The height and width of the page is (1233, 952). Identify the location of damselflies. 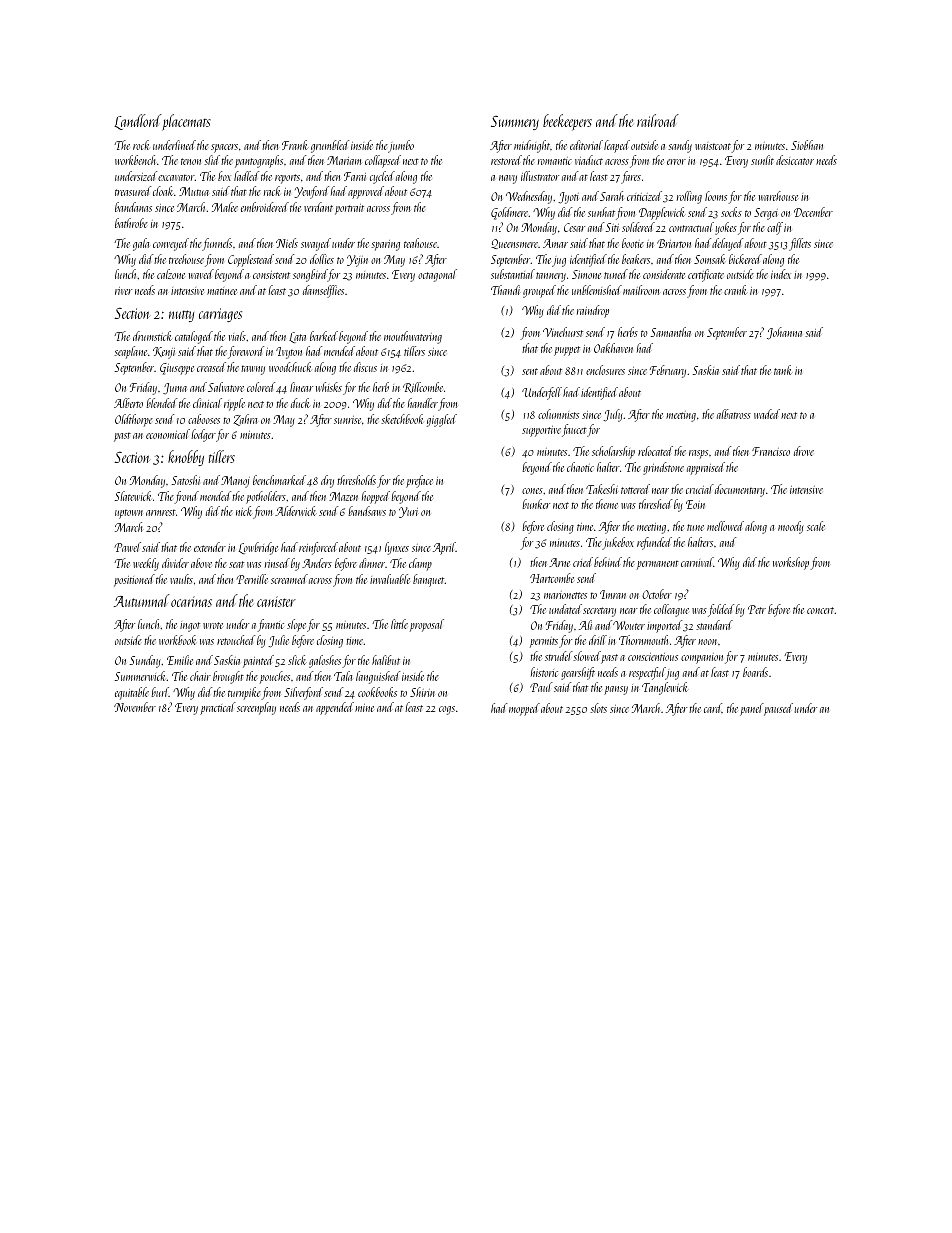
(323, 291).
